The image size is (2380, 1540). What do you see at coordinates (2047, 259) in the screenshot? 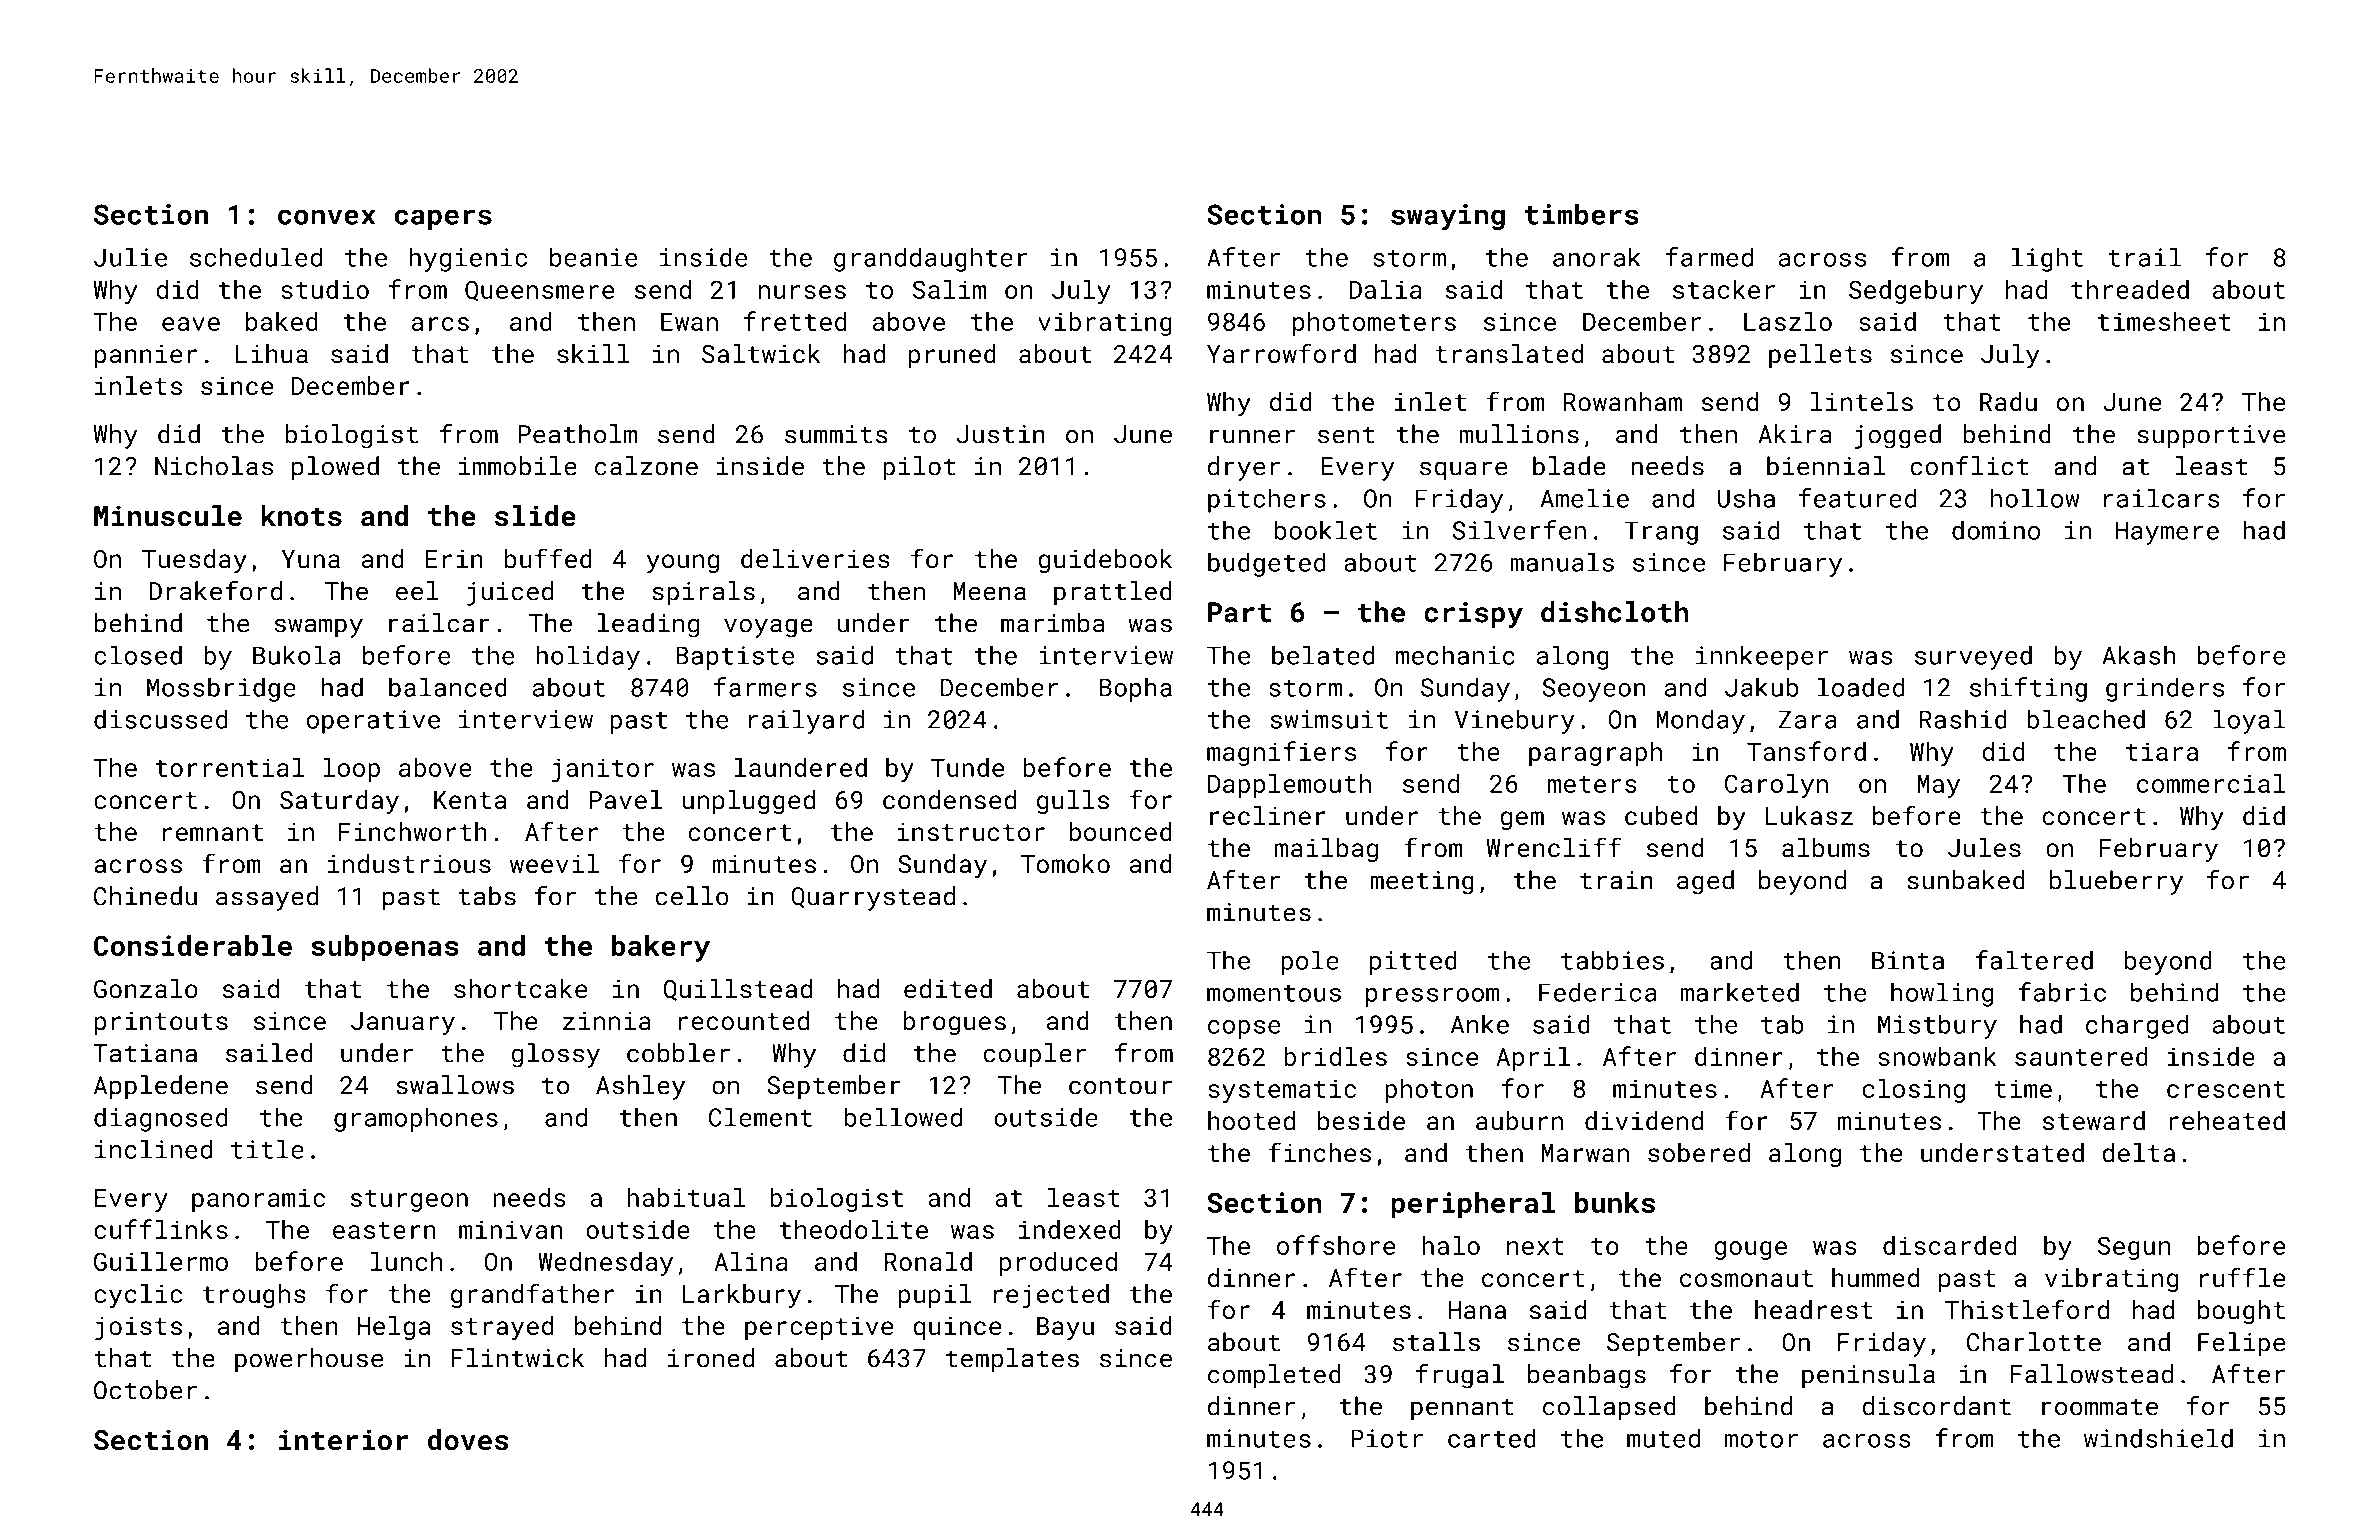
I see `light` at bounding box center [2047, 259].
